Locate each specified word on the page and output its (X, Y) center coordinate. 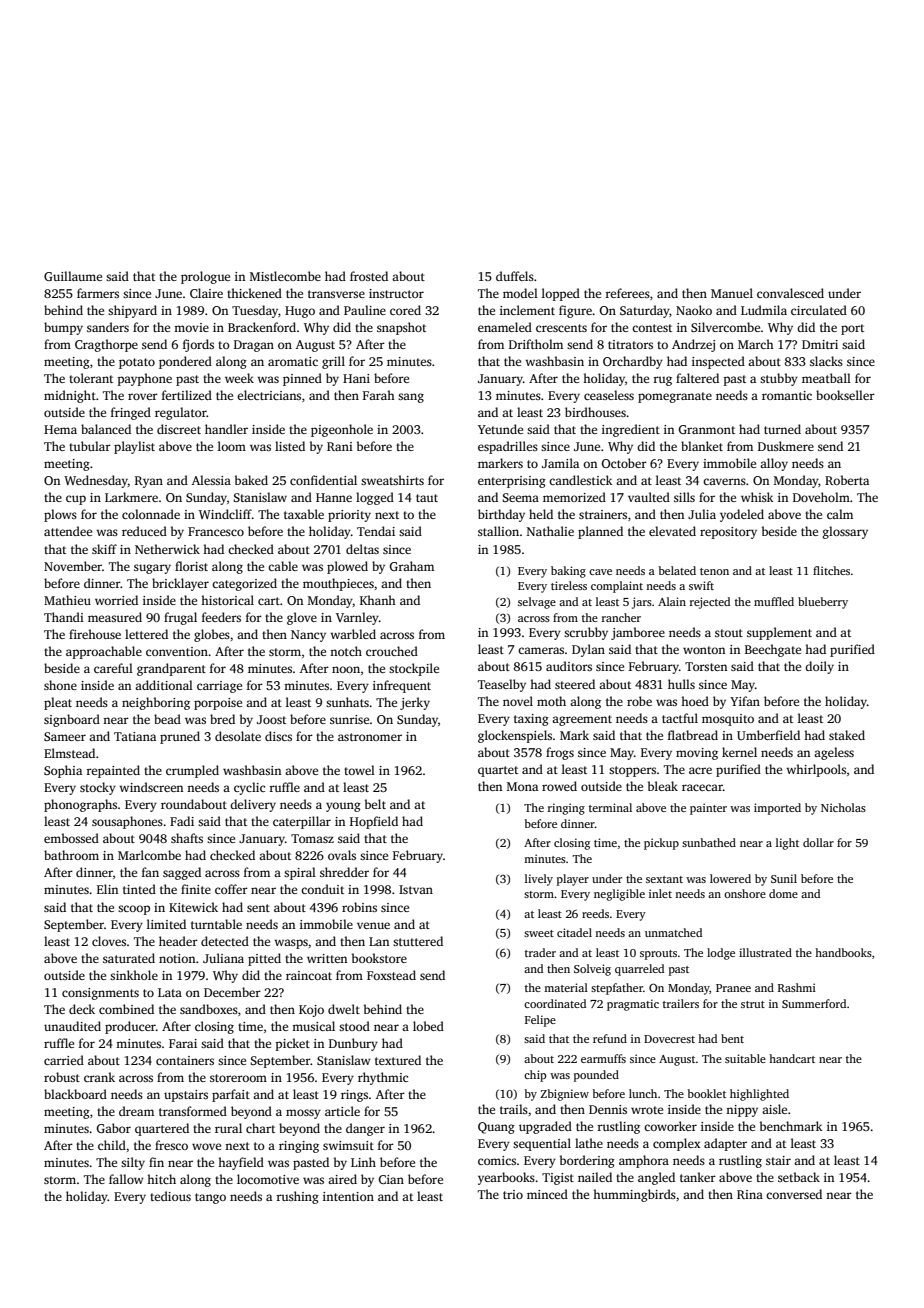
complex (677, 1144)
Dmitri (820, 344)
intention (348, 1196)
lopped (561, 294)
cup (76, 500)
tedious (170, 1196)
